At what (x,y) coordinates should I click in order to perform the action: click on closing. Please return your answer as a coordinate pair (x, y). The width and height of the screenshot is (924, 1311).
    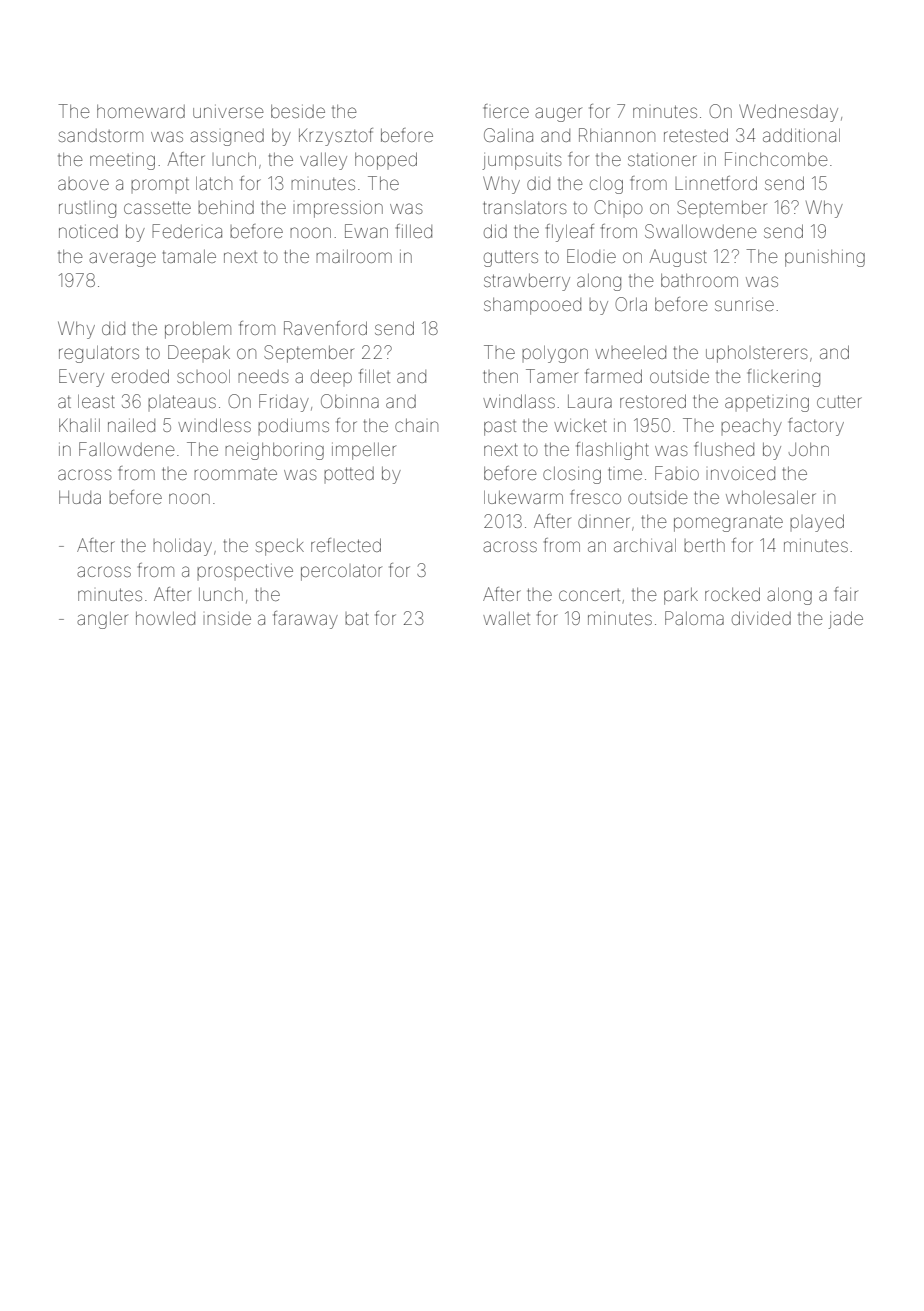
    Looking at the image, I should click on (572, 475).
